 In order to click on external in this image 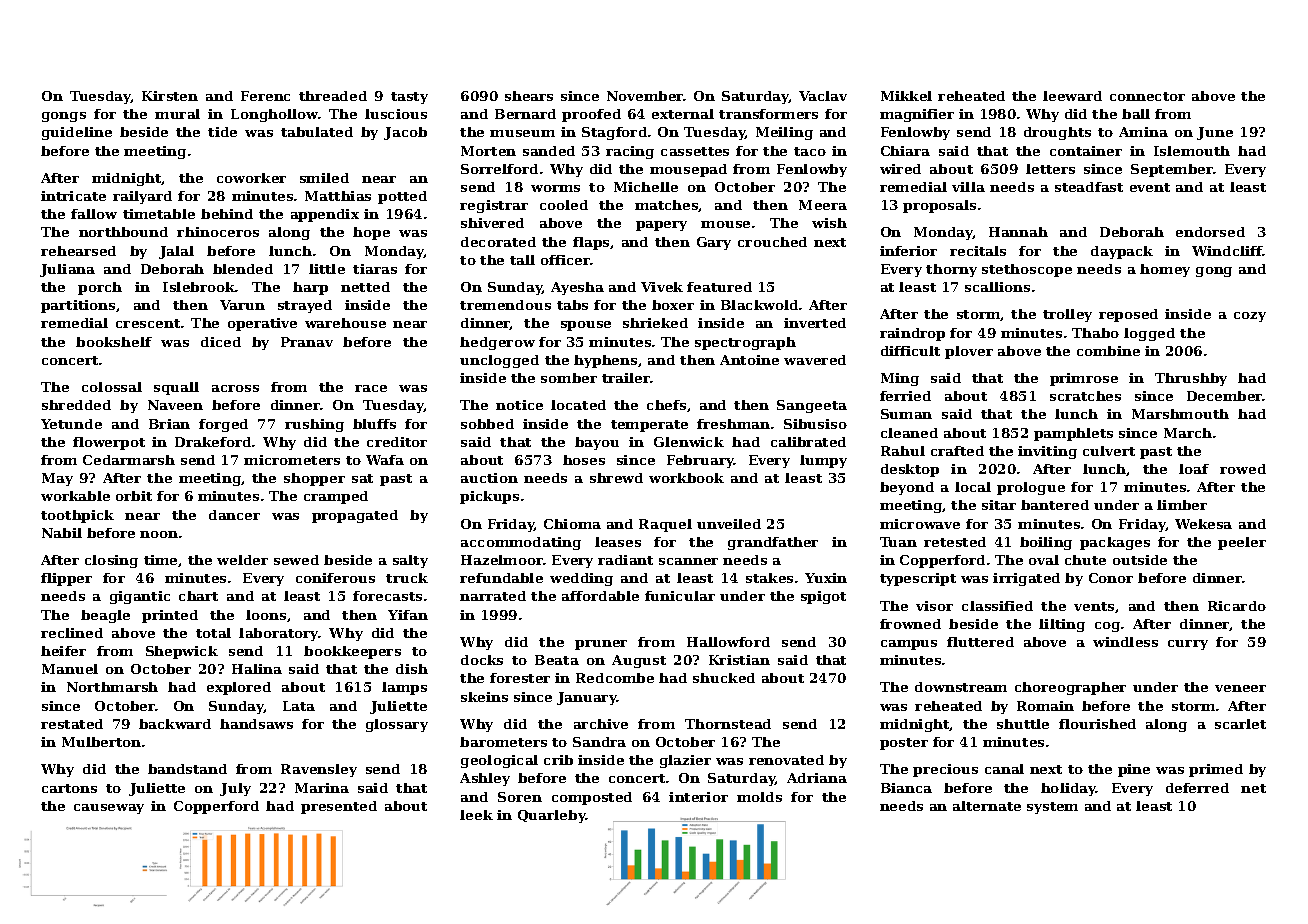, I will do `click(683, 114)`.
